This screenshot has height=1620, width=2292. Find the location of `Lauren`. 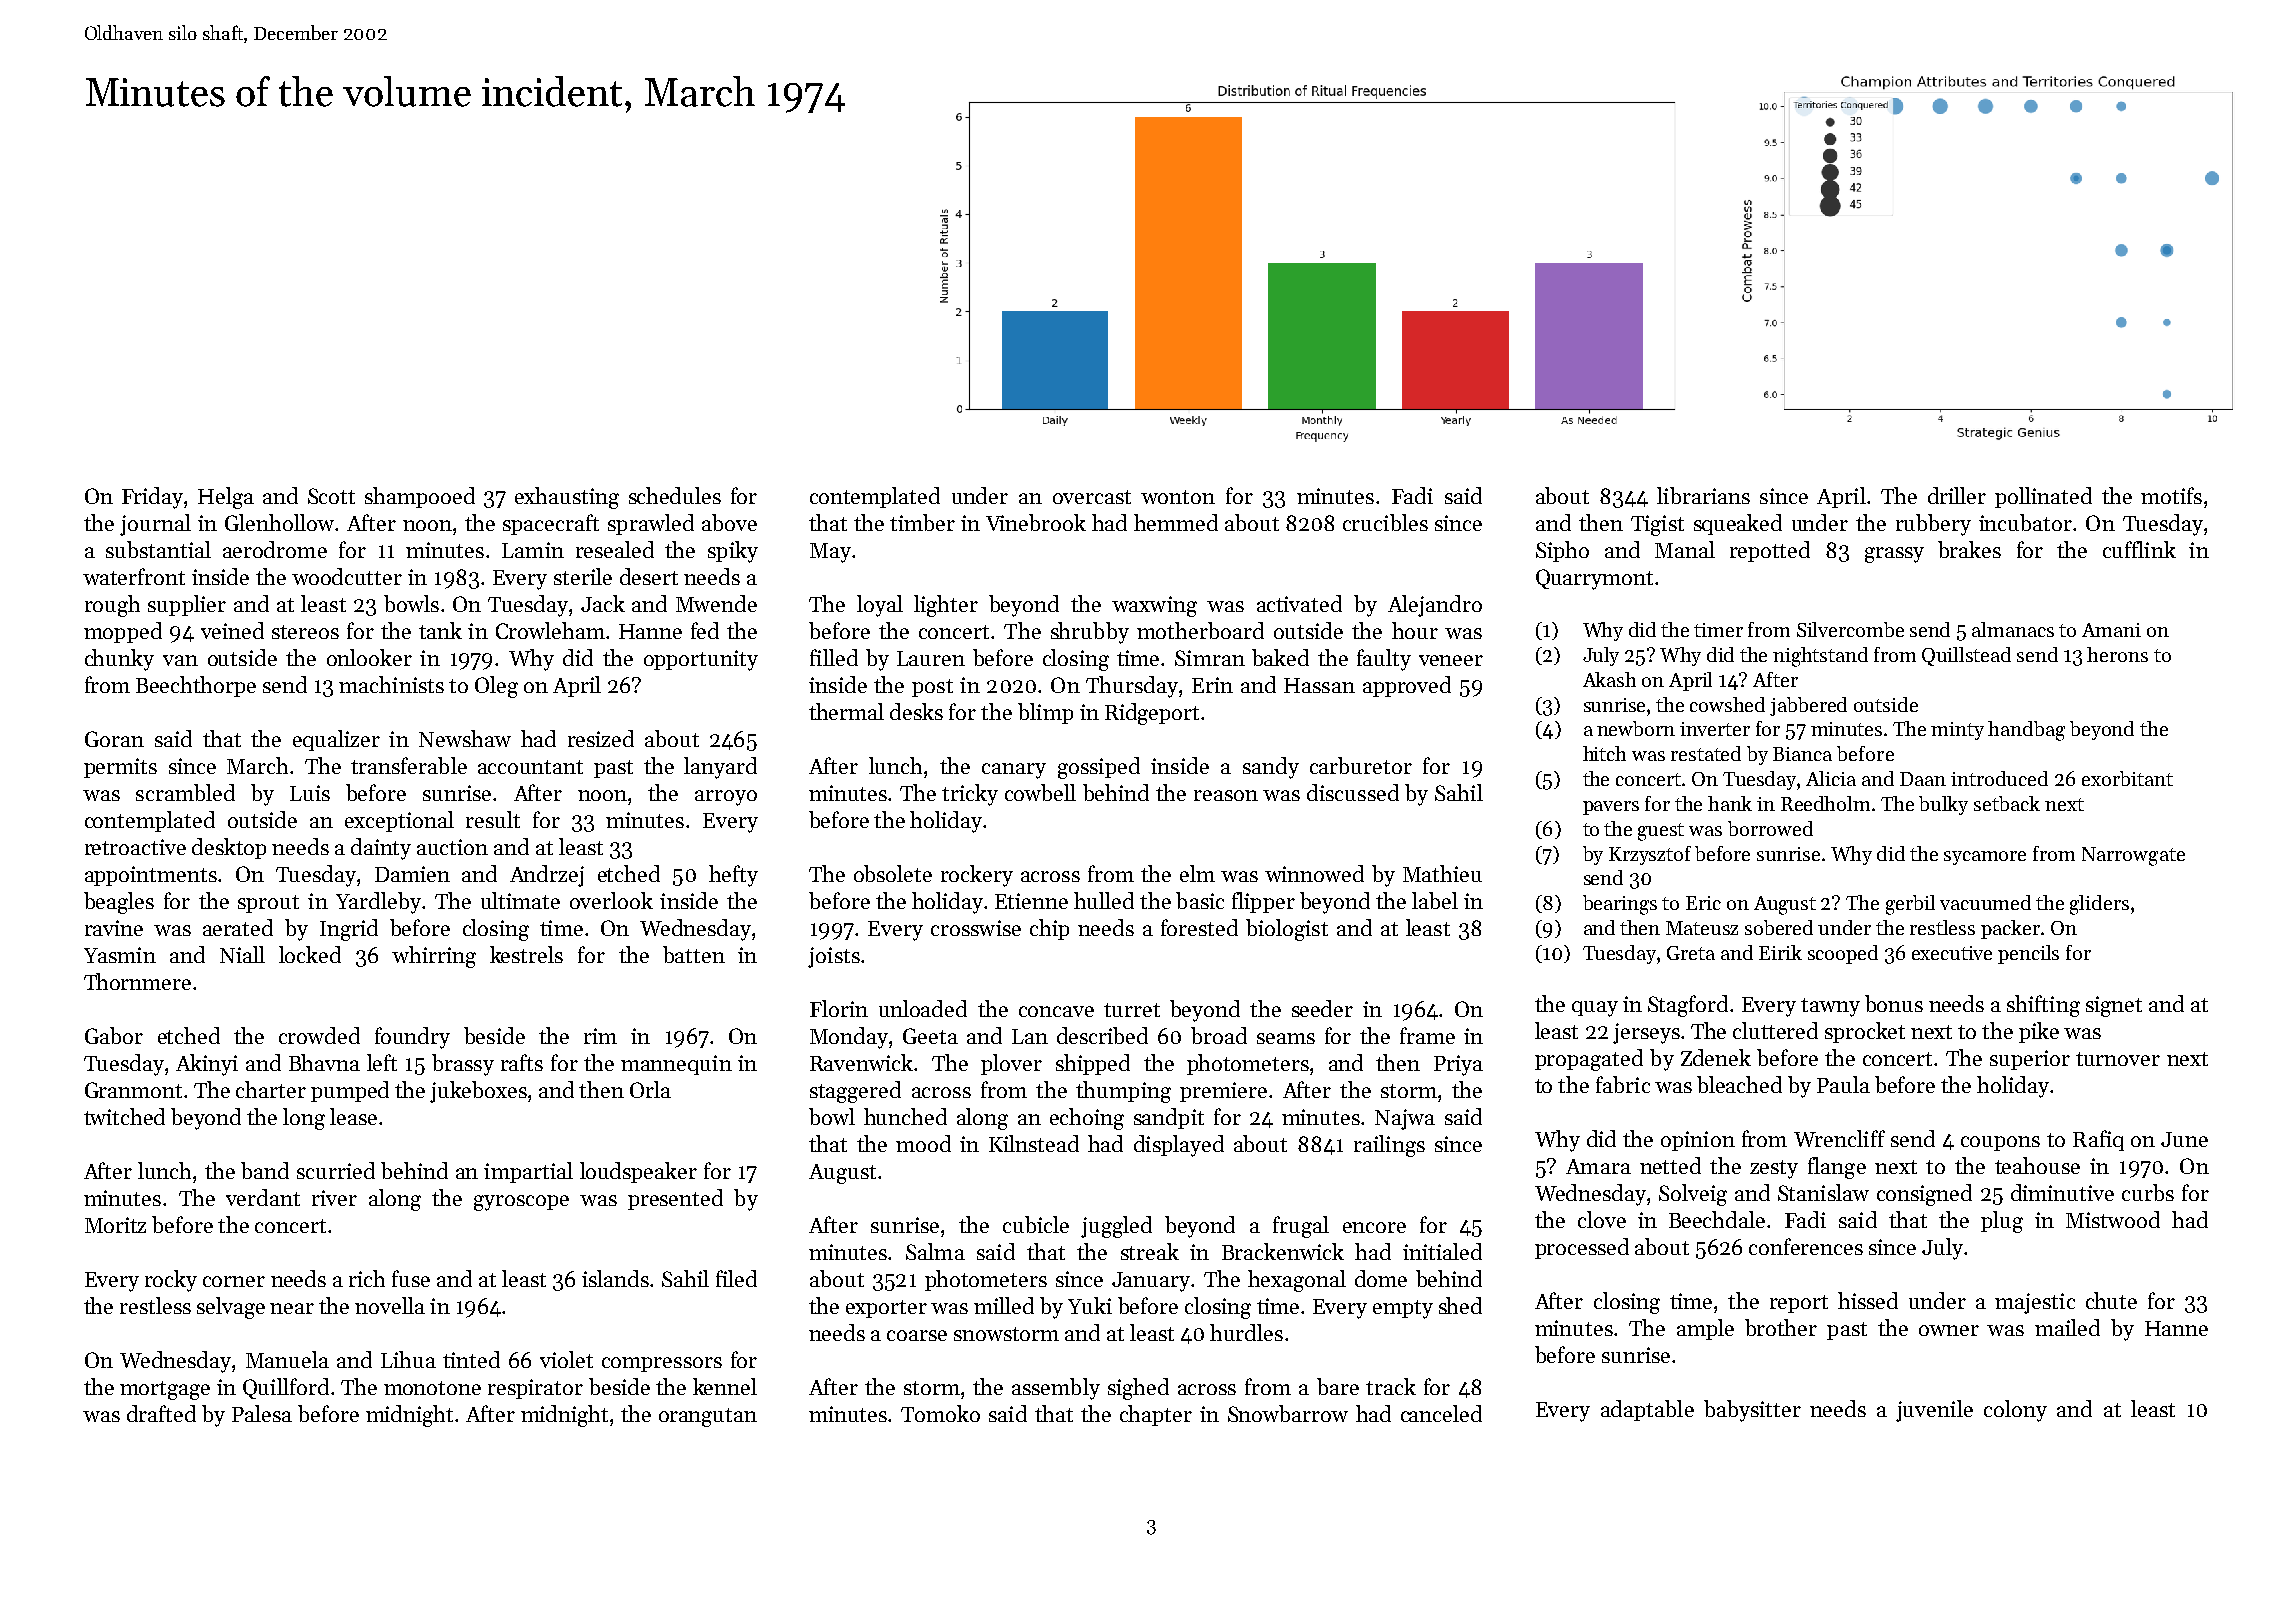

Lauren is located at coordinates (931, 658).
